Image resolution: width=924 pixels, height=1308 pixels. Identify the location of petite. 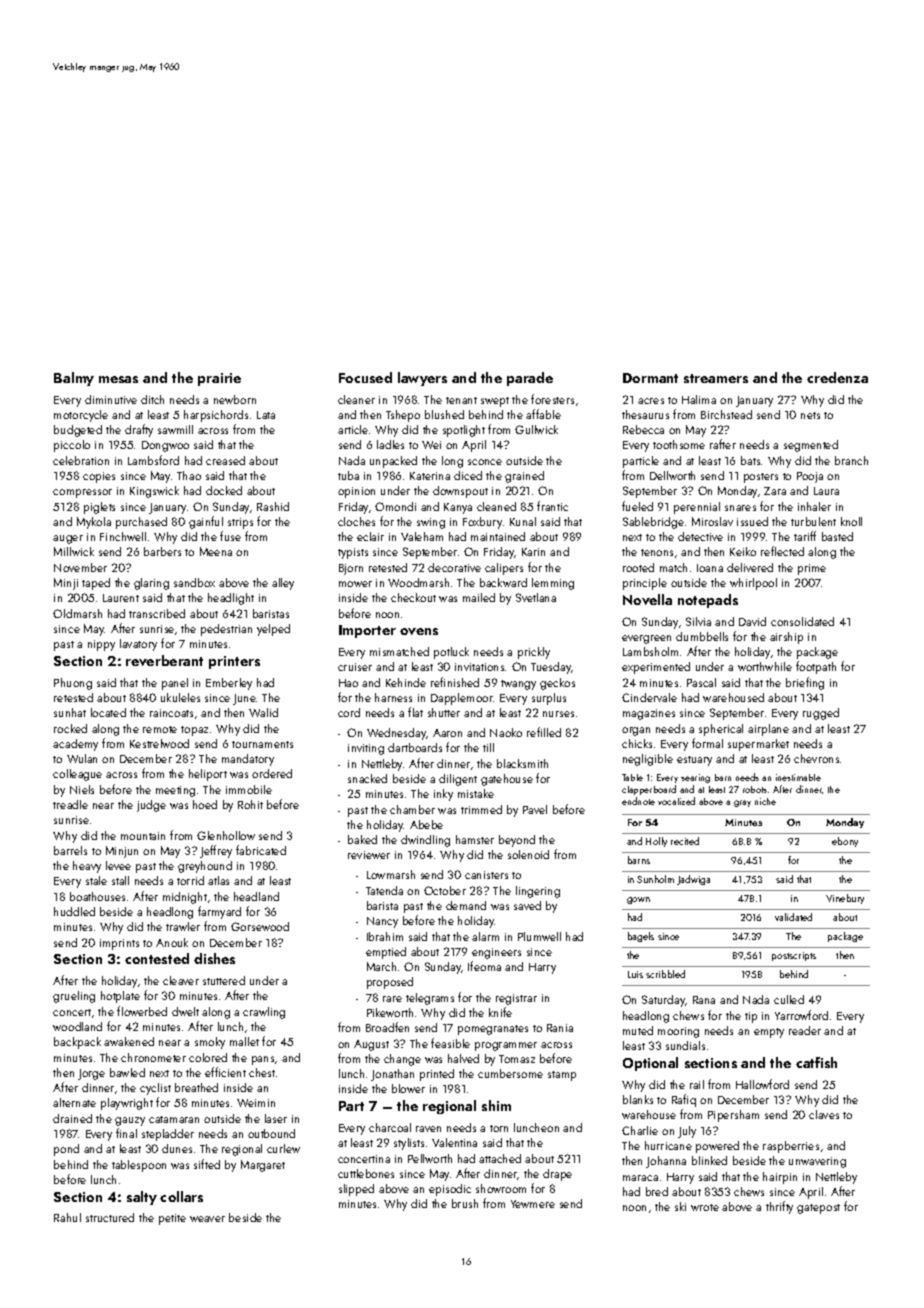
(172, 1219).
